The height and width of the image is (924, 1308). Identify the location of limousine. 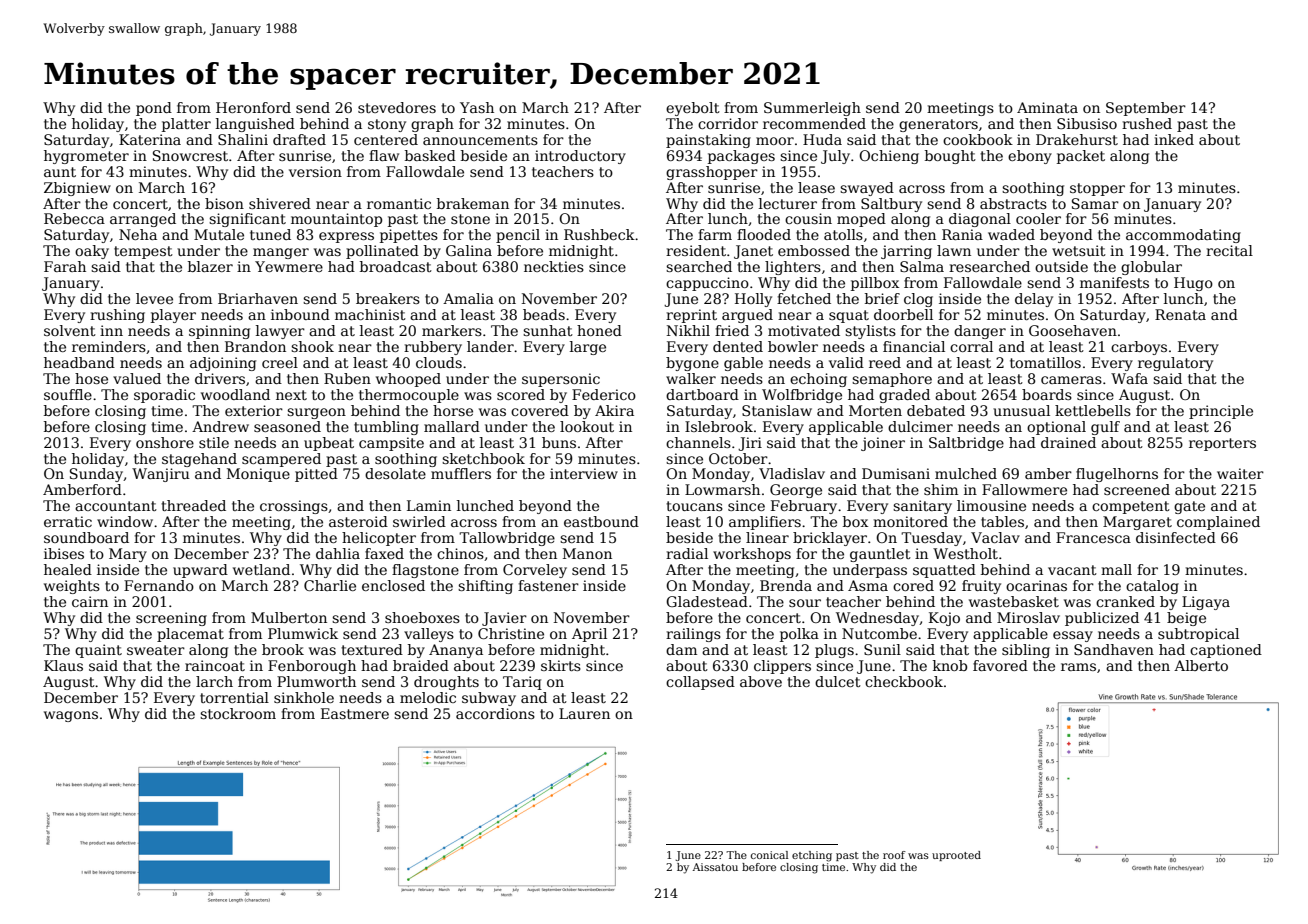
(991, 505).
